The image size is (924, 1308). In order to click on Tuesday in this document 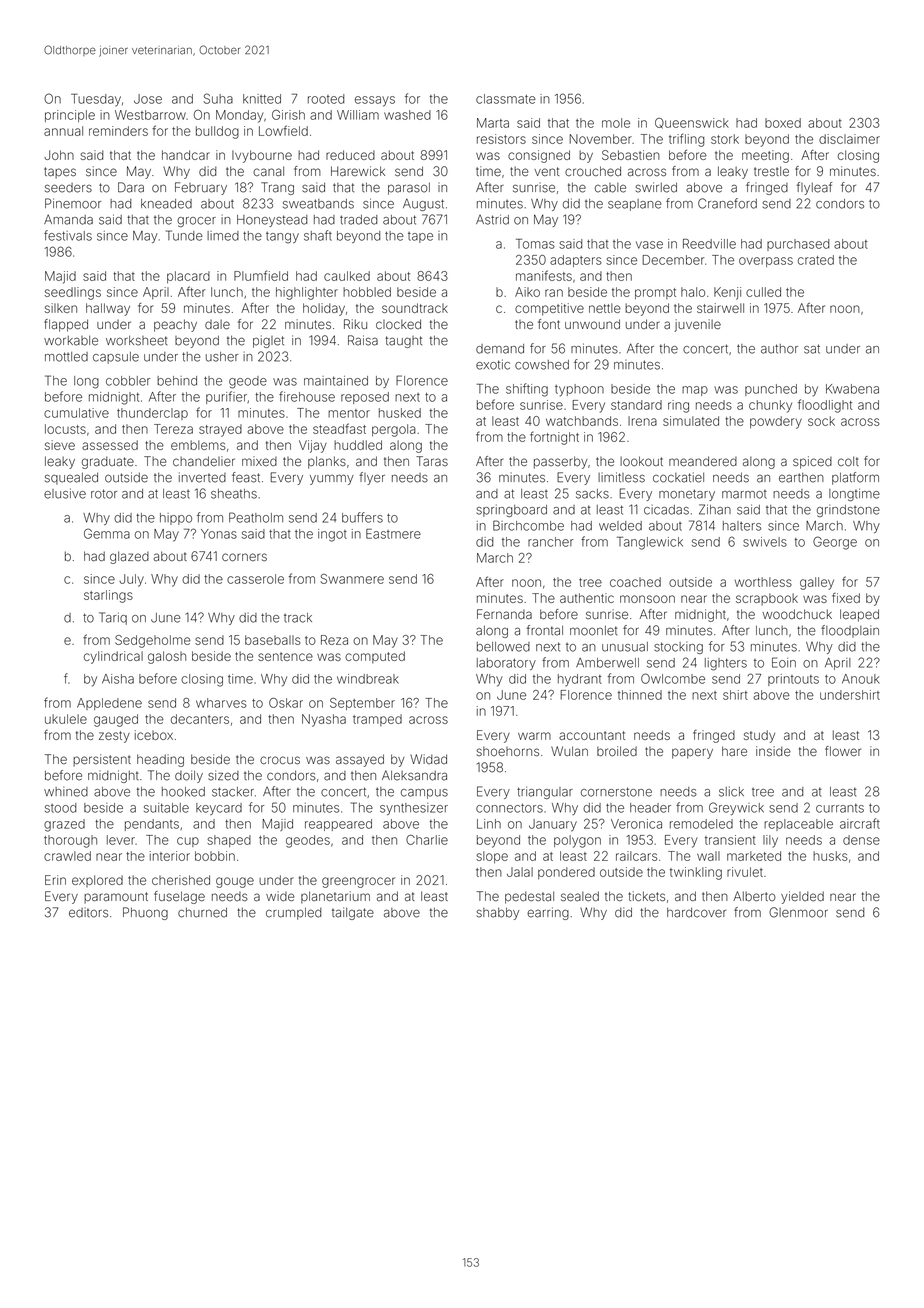, I will do `click(96, 100)`.
